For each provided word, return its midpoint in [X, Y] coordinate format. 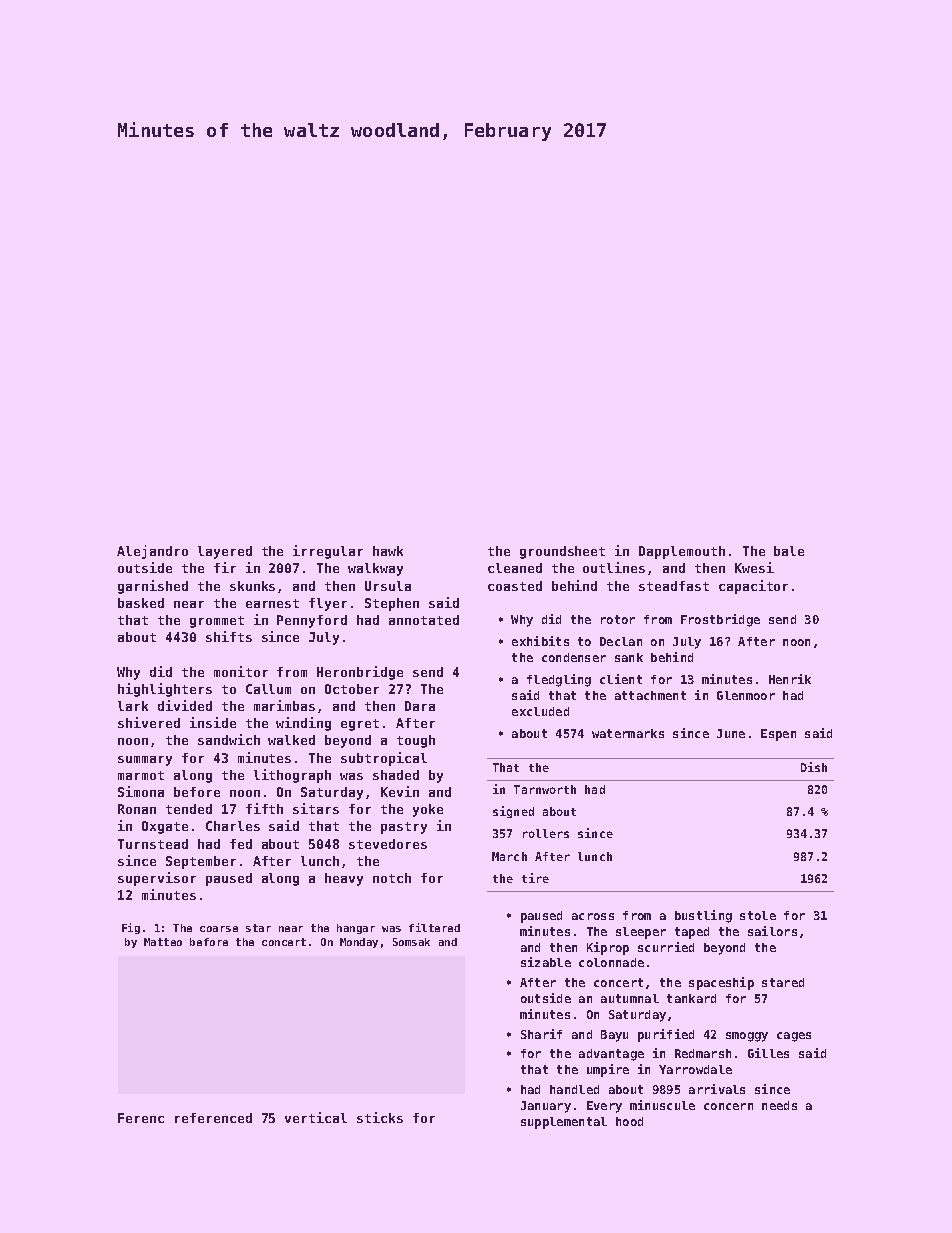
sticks [380, 1117]
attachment [650, 695]
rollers [546, 833]
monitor [241, 671]
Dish [814, 767]
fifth [264, 808]
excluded [540, 711]
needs [779, 1105]
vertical [316, 1117]
